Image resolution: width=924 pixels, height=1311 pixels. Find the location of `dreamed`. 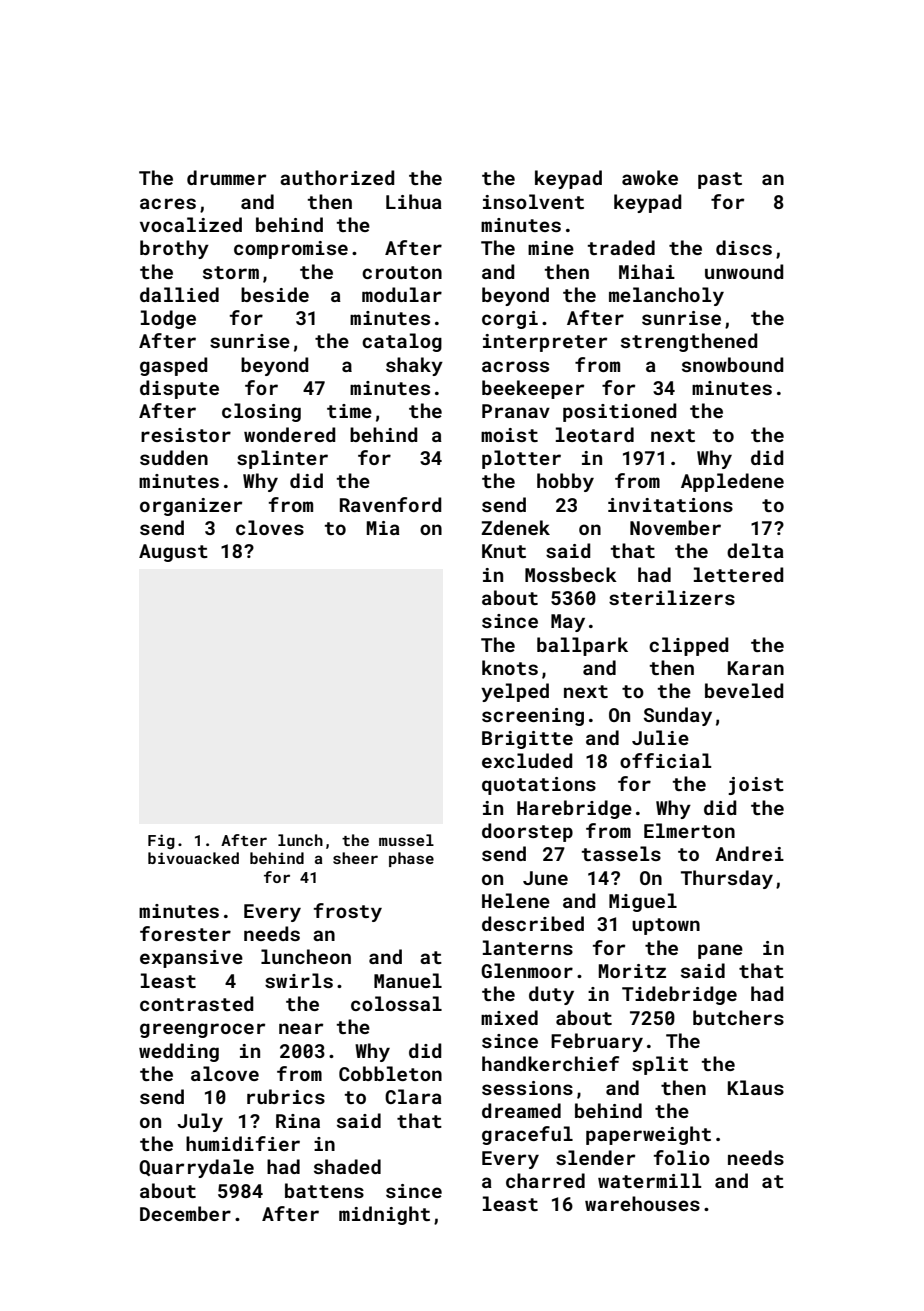

dreamed is located at coordinates (521, 1110).
